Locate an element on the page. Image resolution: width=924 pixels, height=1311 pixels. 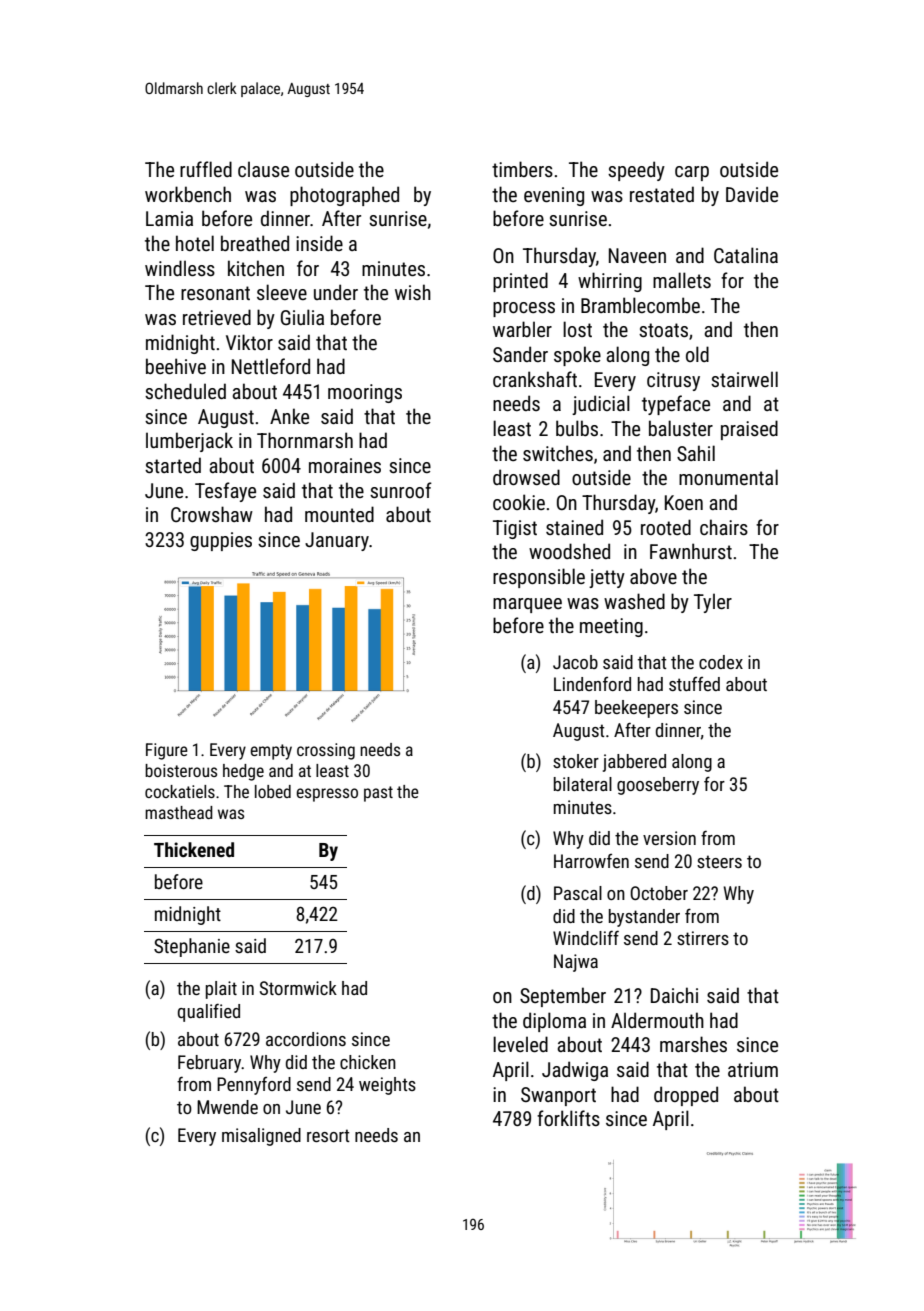
carp is located at coordinates (692, 173).
